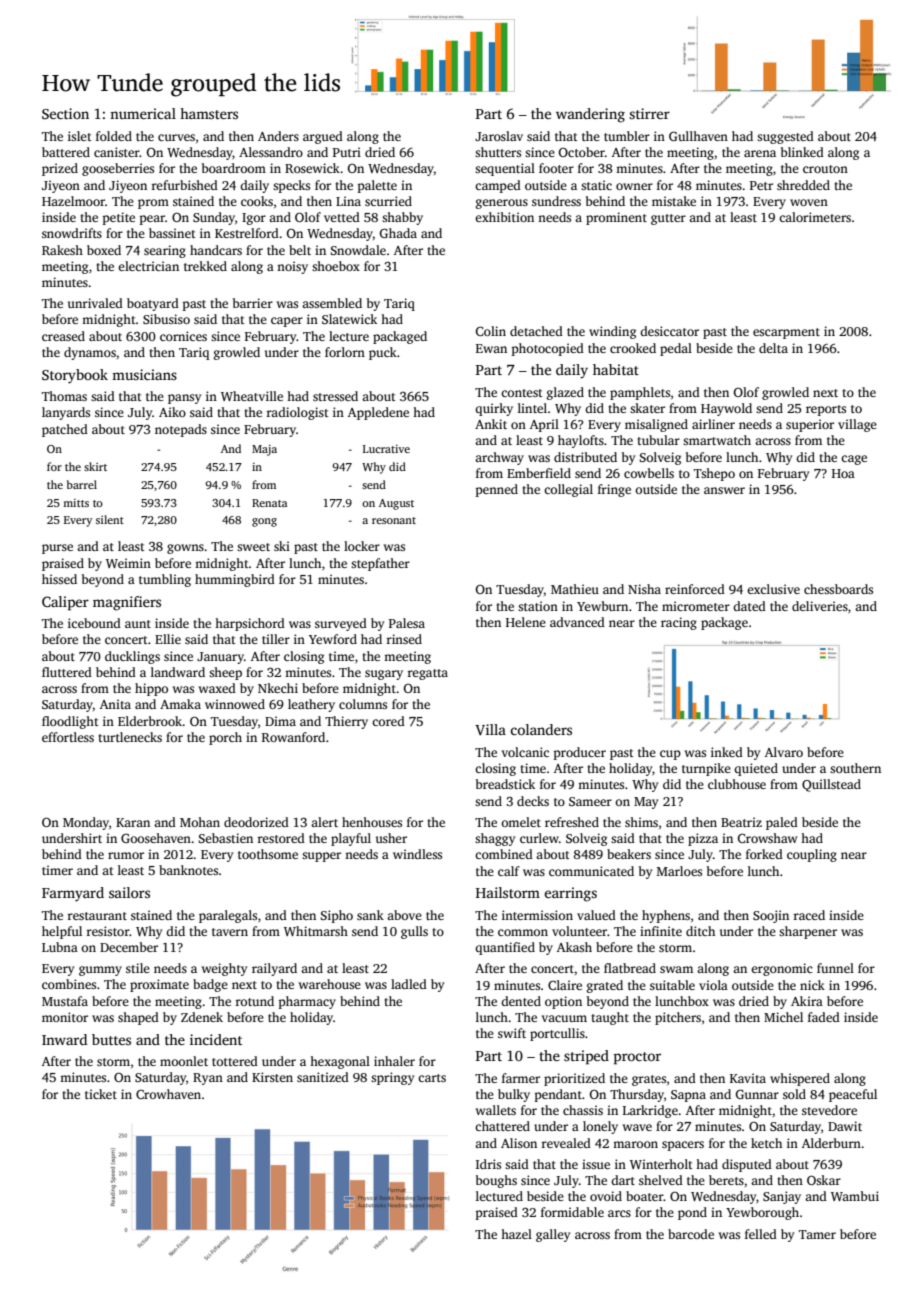 The height and width of the screenshot is (1308, 924). What do you see at coordinates (771, 916) in the screenshot?
I see `Soojin` at bounding box center [771, 916].
